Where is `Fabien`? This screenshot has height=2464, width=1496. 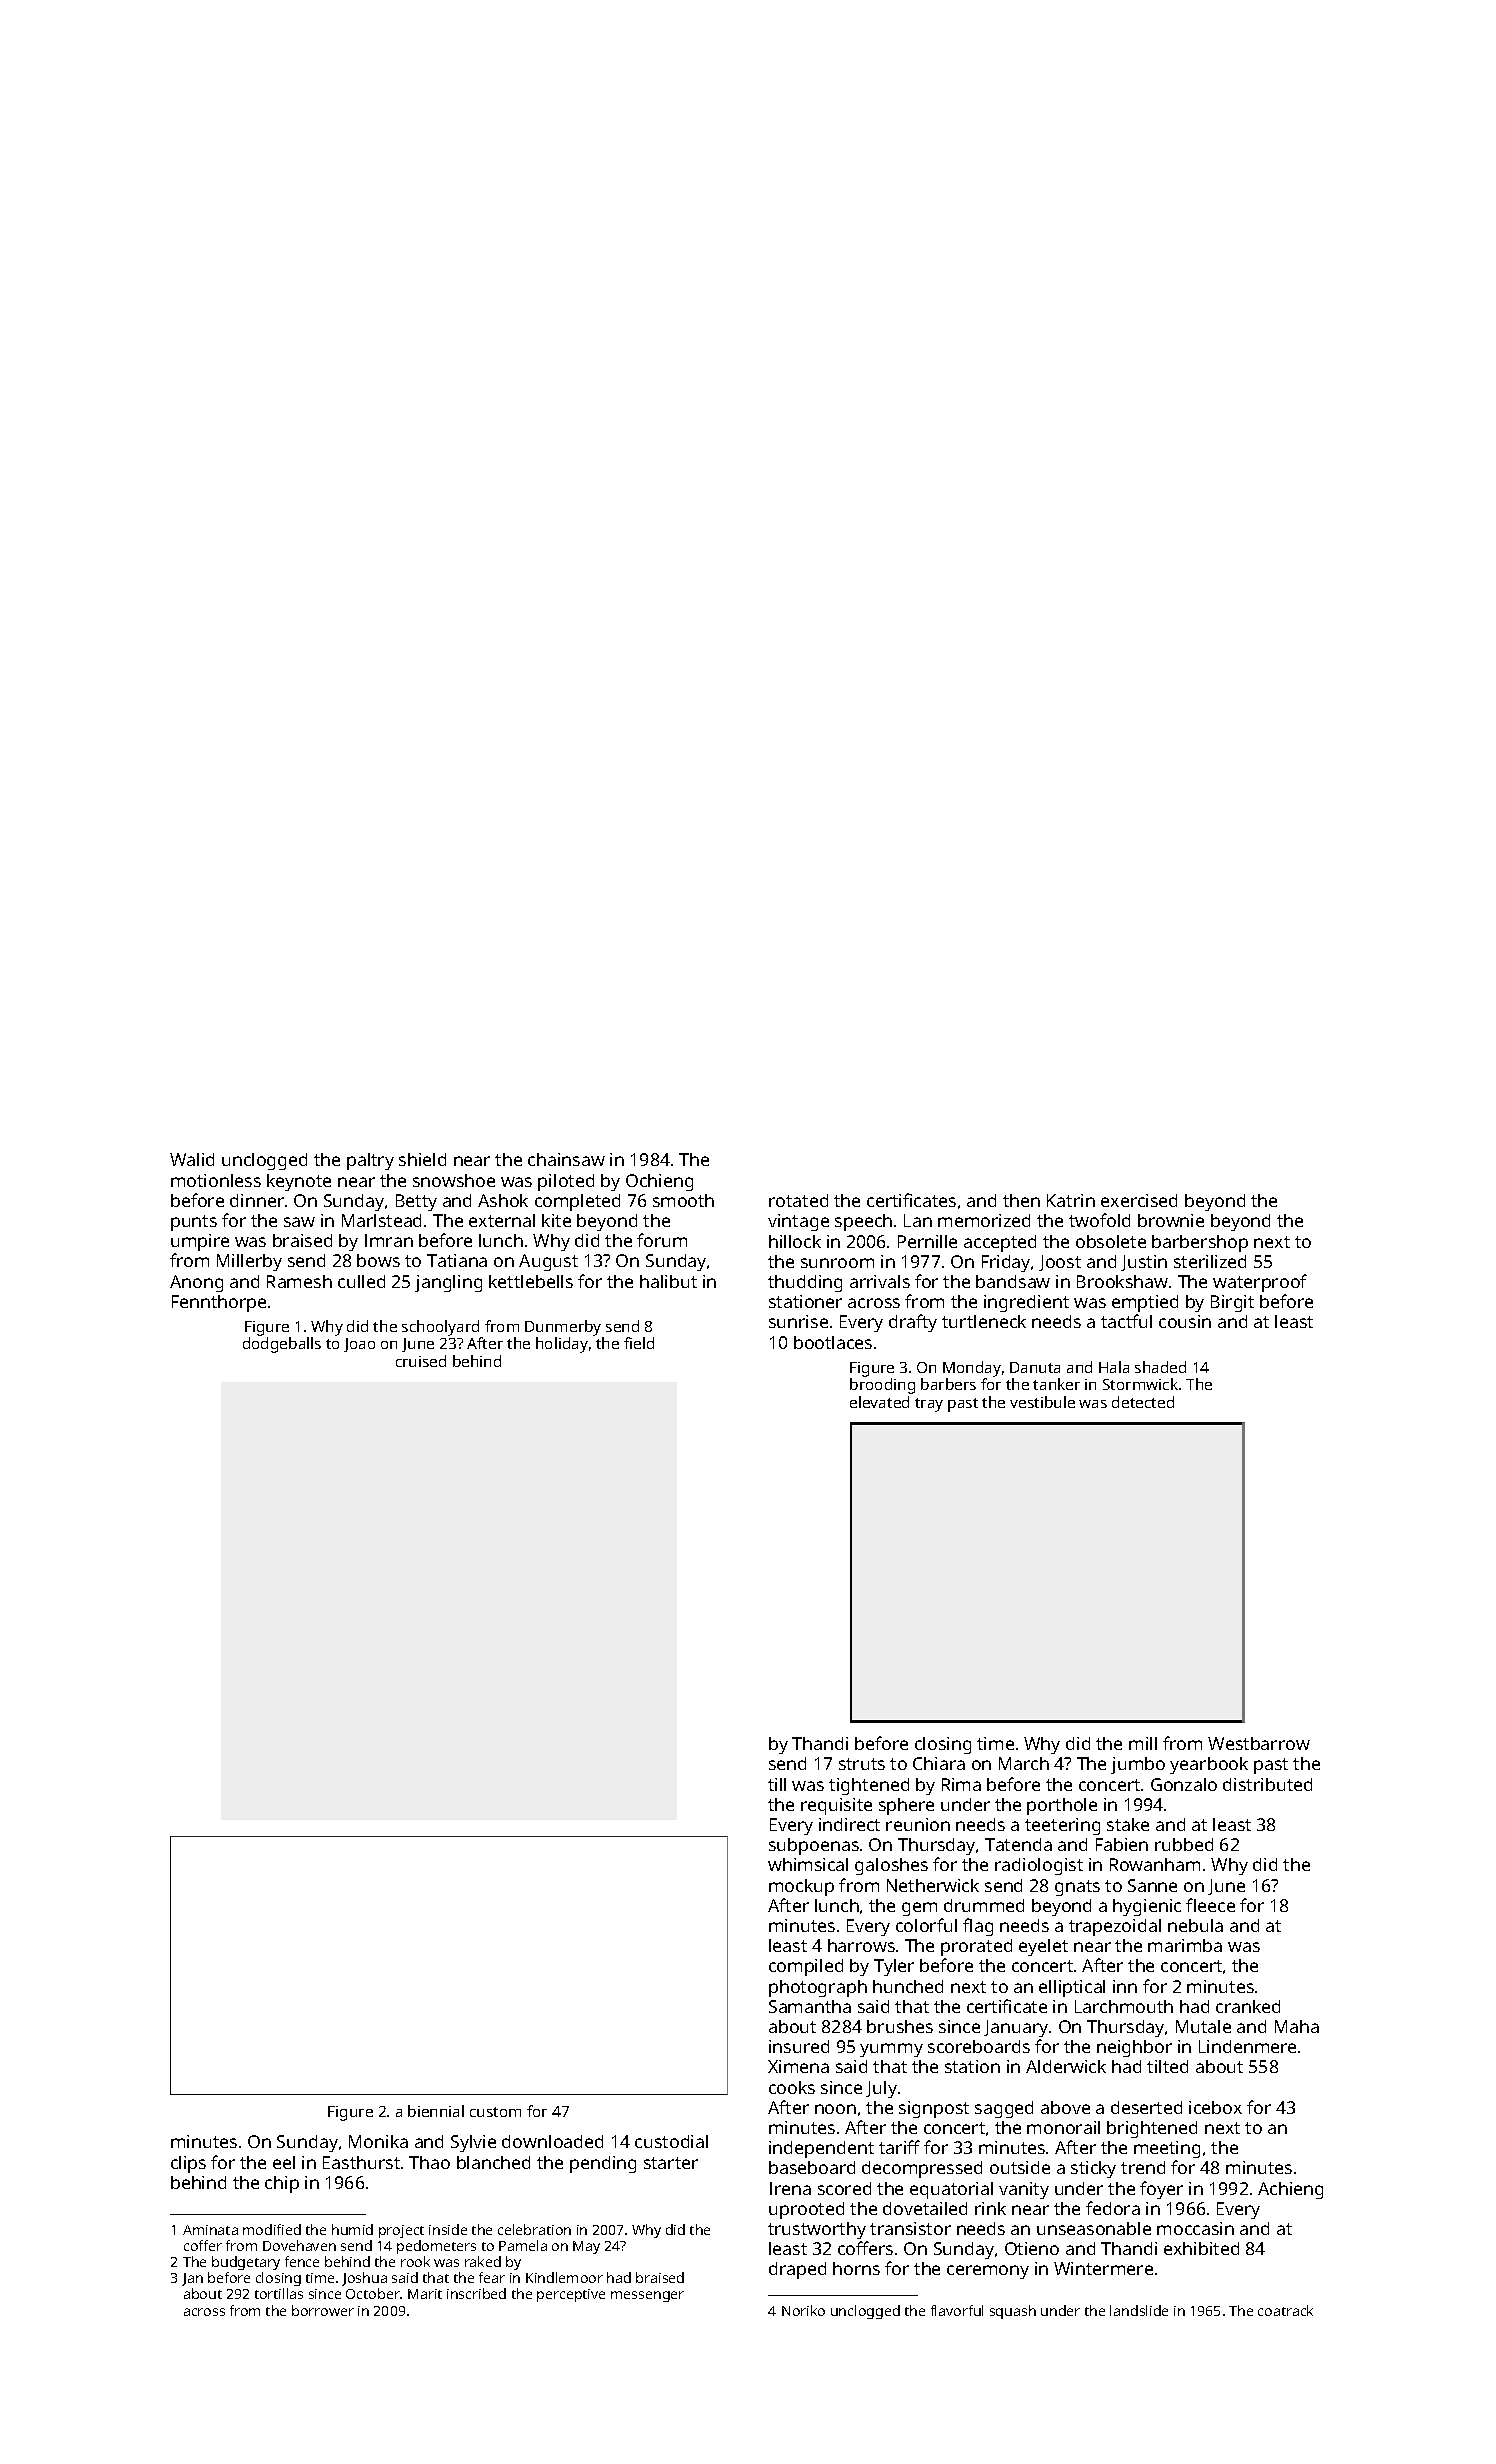 Fabien is located at coordinates (1122, 1844).
